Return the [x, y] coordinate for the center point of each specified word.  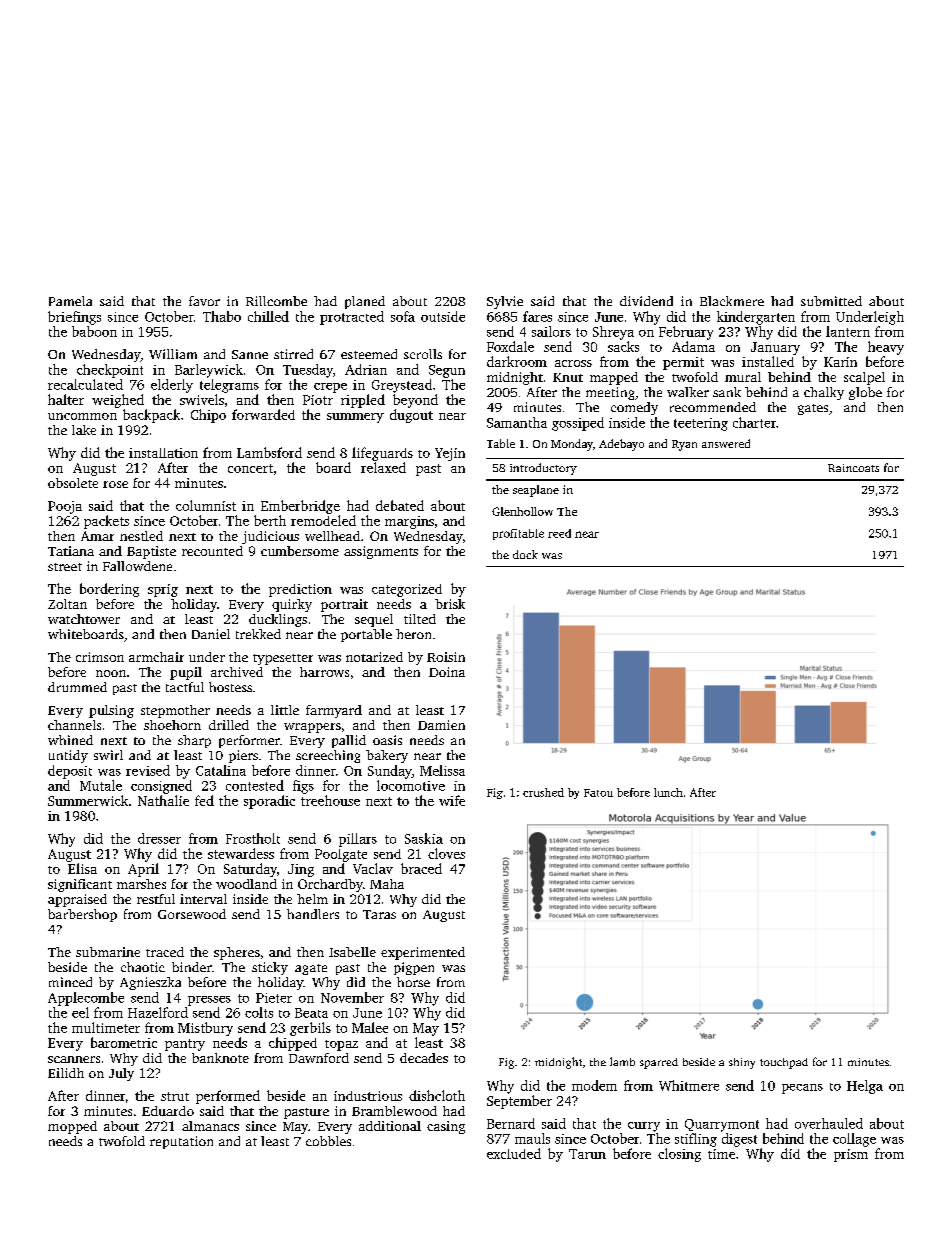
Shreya [613, 333]
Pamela [70, 301]
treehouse [330, 800]
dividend [646, 301]
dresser [159, 838]
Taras [379, 914]
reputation [181, 1142]
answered [726, 443]
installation [163, 453]
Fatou [598, 793]
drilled [229, 725]
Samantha [517, 422]
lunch [668, 792]
